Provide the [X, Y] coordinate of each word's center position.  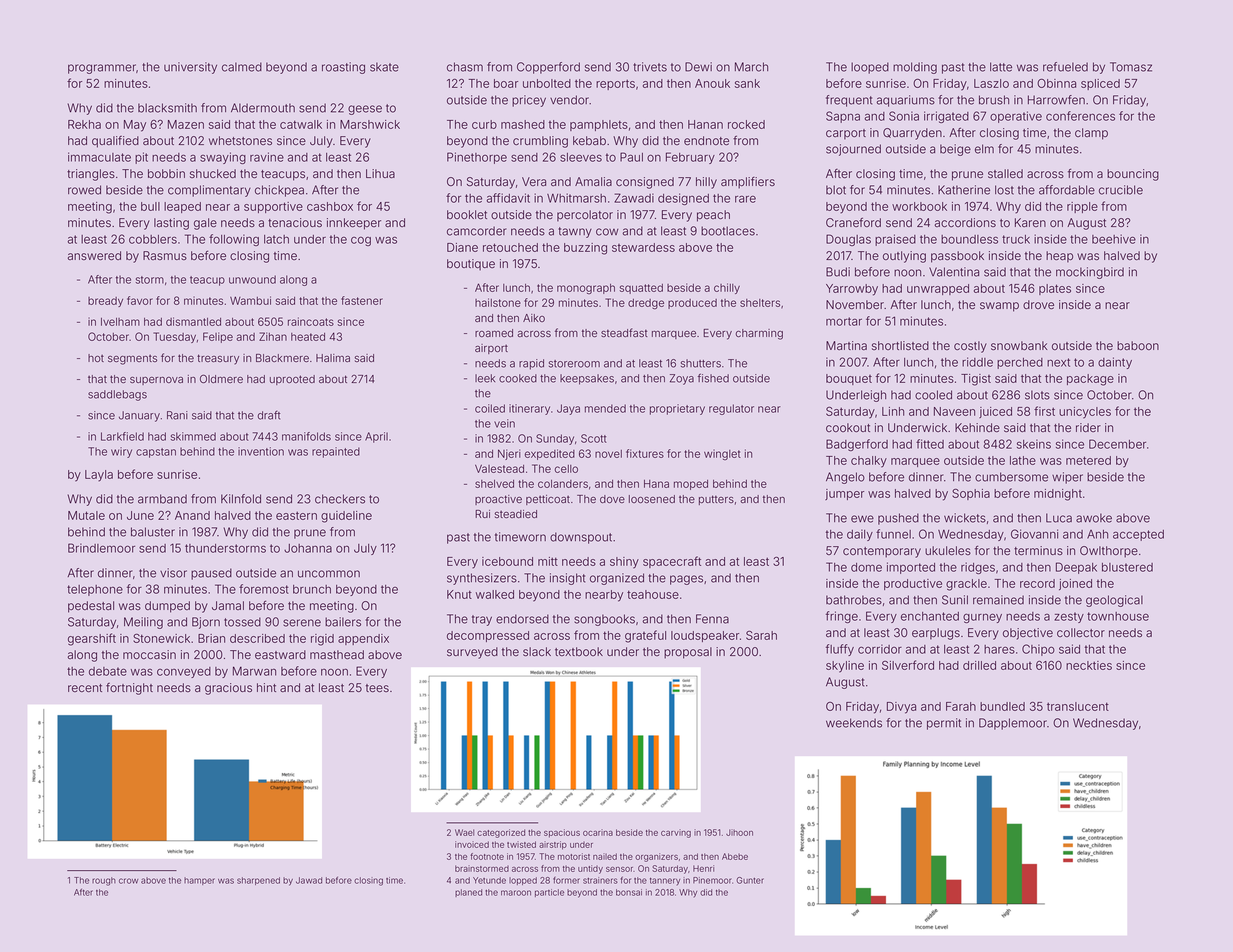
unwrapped [938, 289]
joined [1075, 584]
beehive [1114, 239]
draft [269, 415]
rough [104, 881]
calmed [242, 67]
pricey [529, 101]
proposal [688, 653]
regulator [731, 409]
